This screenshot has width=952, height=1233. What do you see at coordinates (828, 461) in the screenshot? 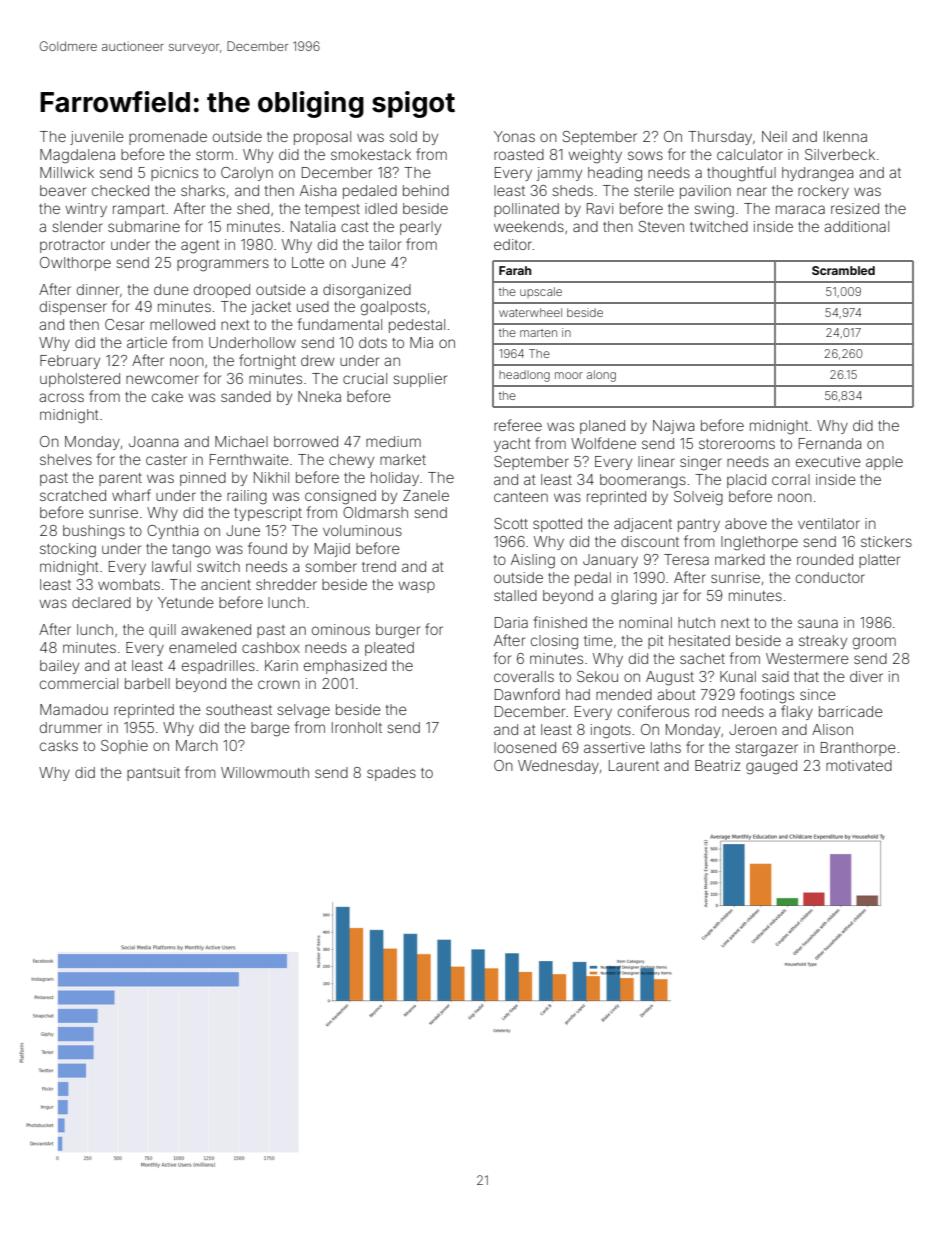
I see `executive` at bounding box center [828, 461].
